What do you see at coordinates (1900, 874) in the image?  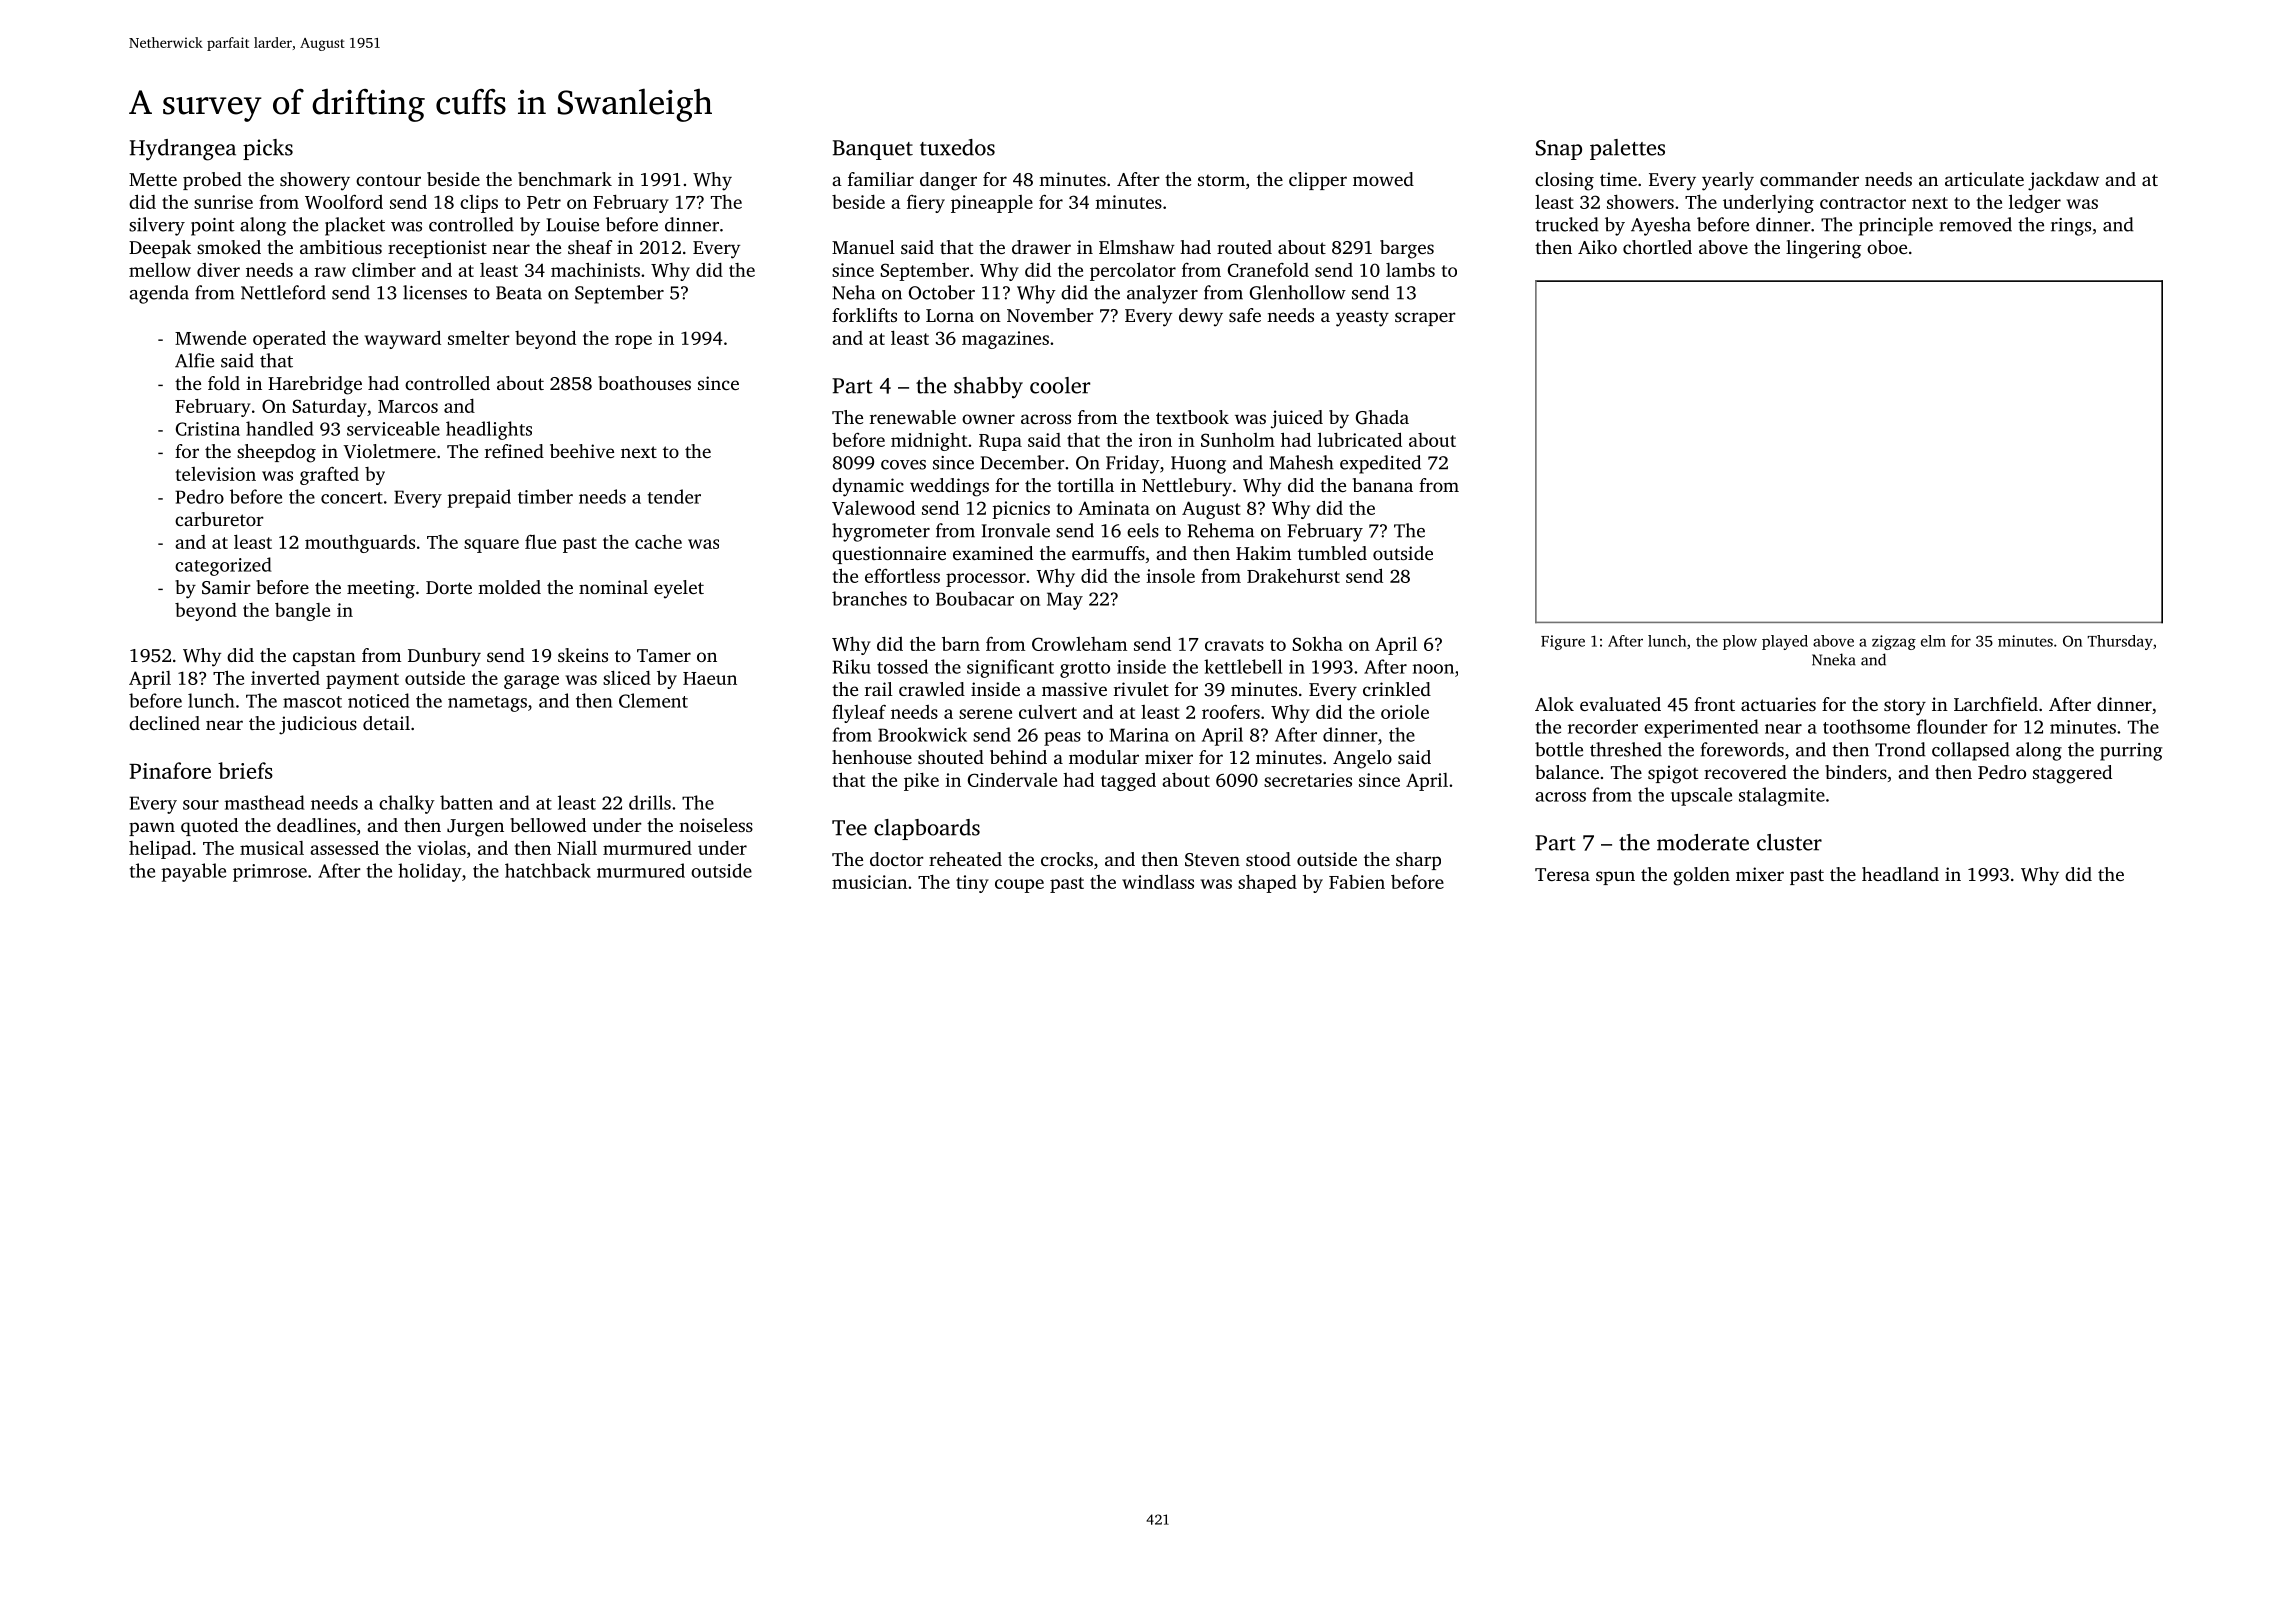 I see `headland` at bounding box center [1900, 874].
